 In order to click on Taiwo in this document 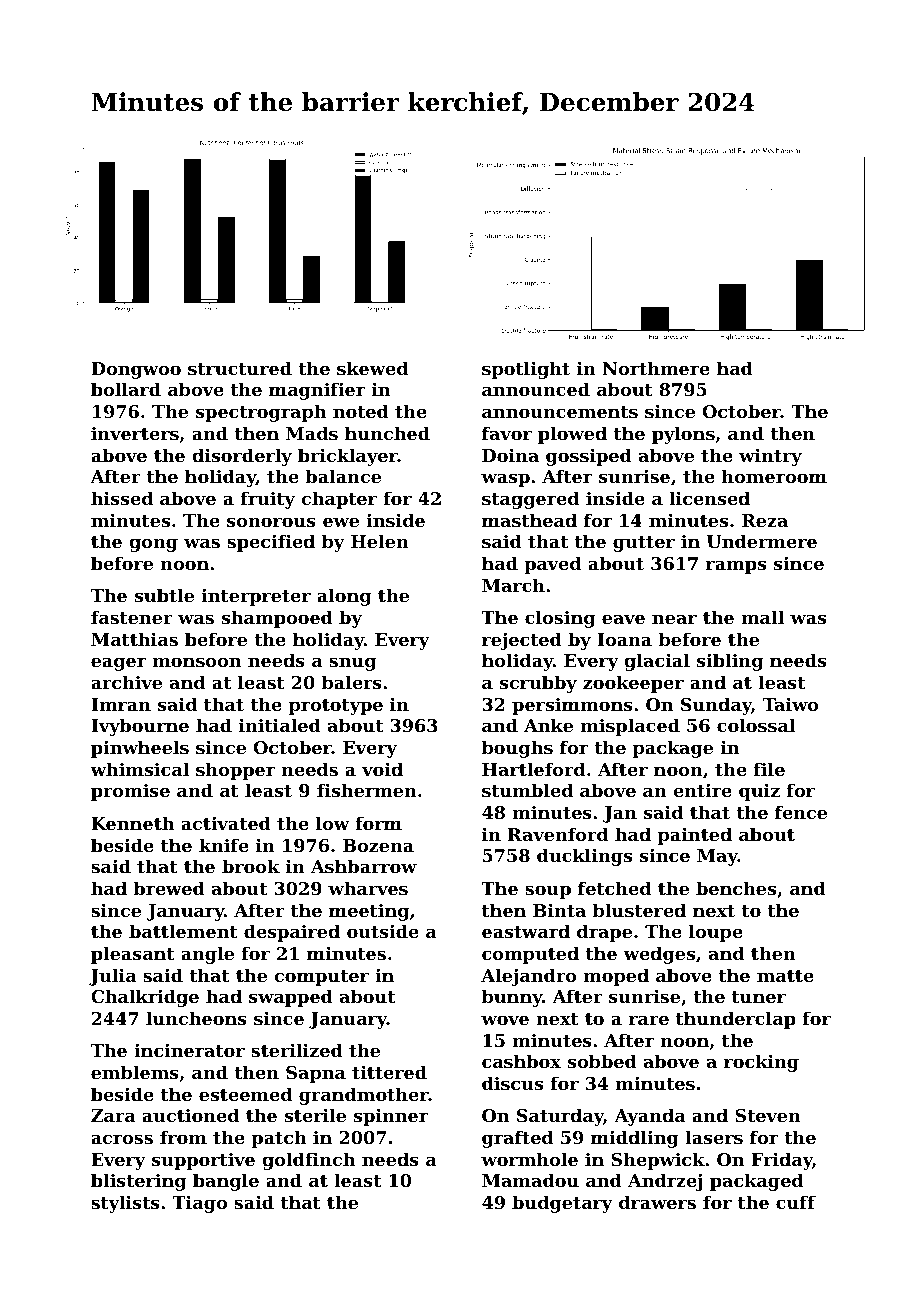, I will do `click(791, 704)`.
